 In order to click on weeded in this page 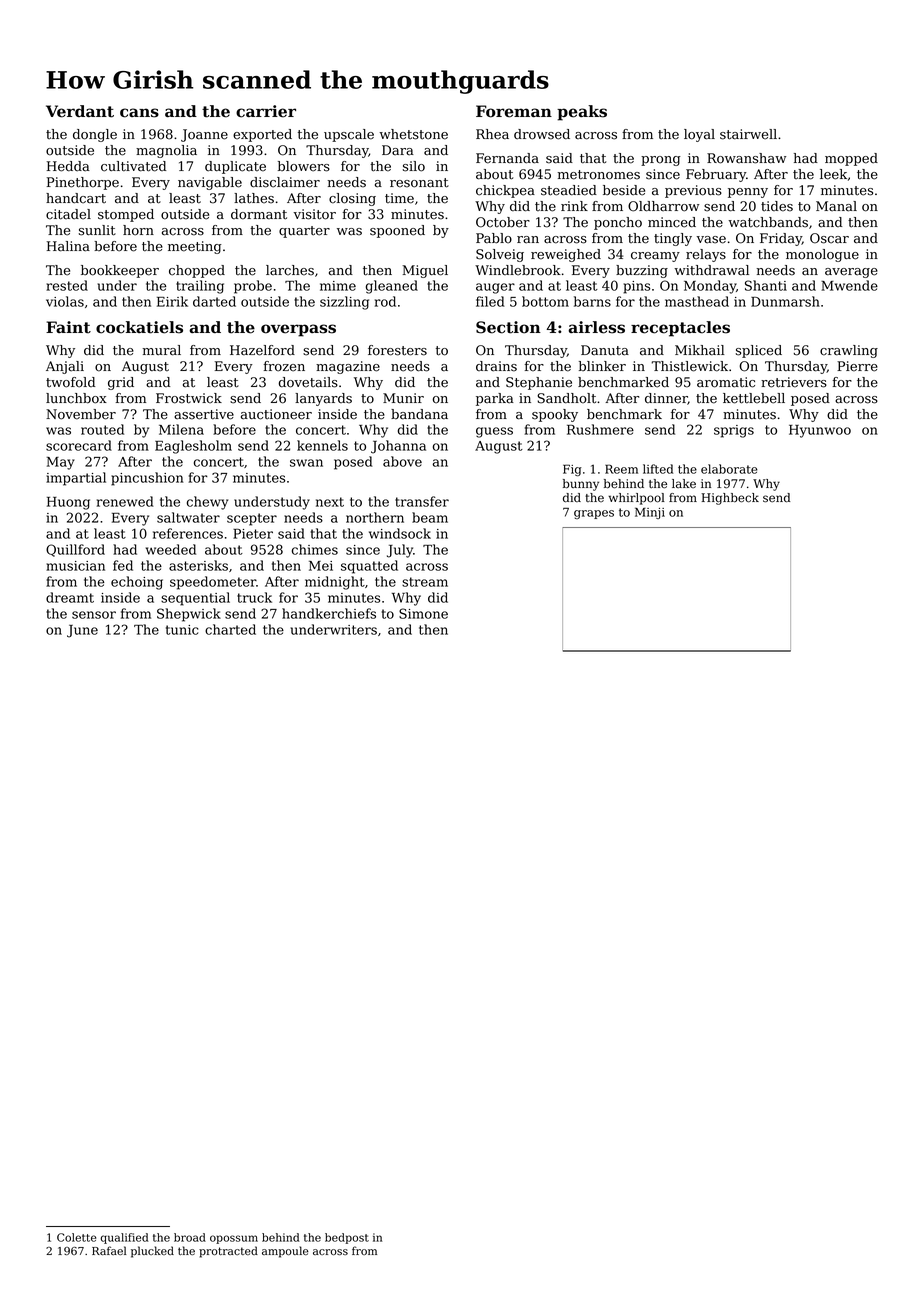, I will do `click(171, 549)`.
